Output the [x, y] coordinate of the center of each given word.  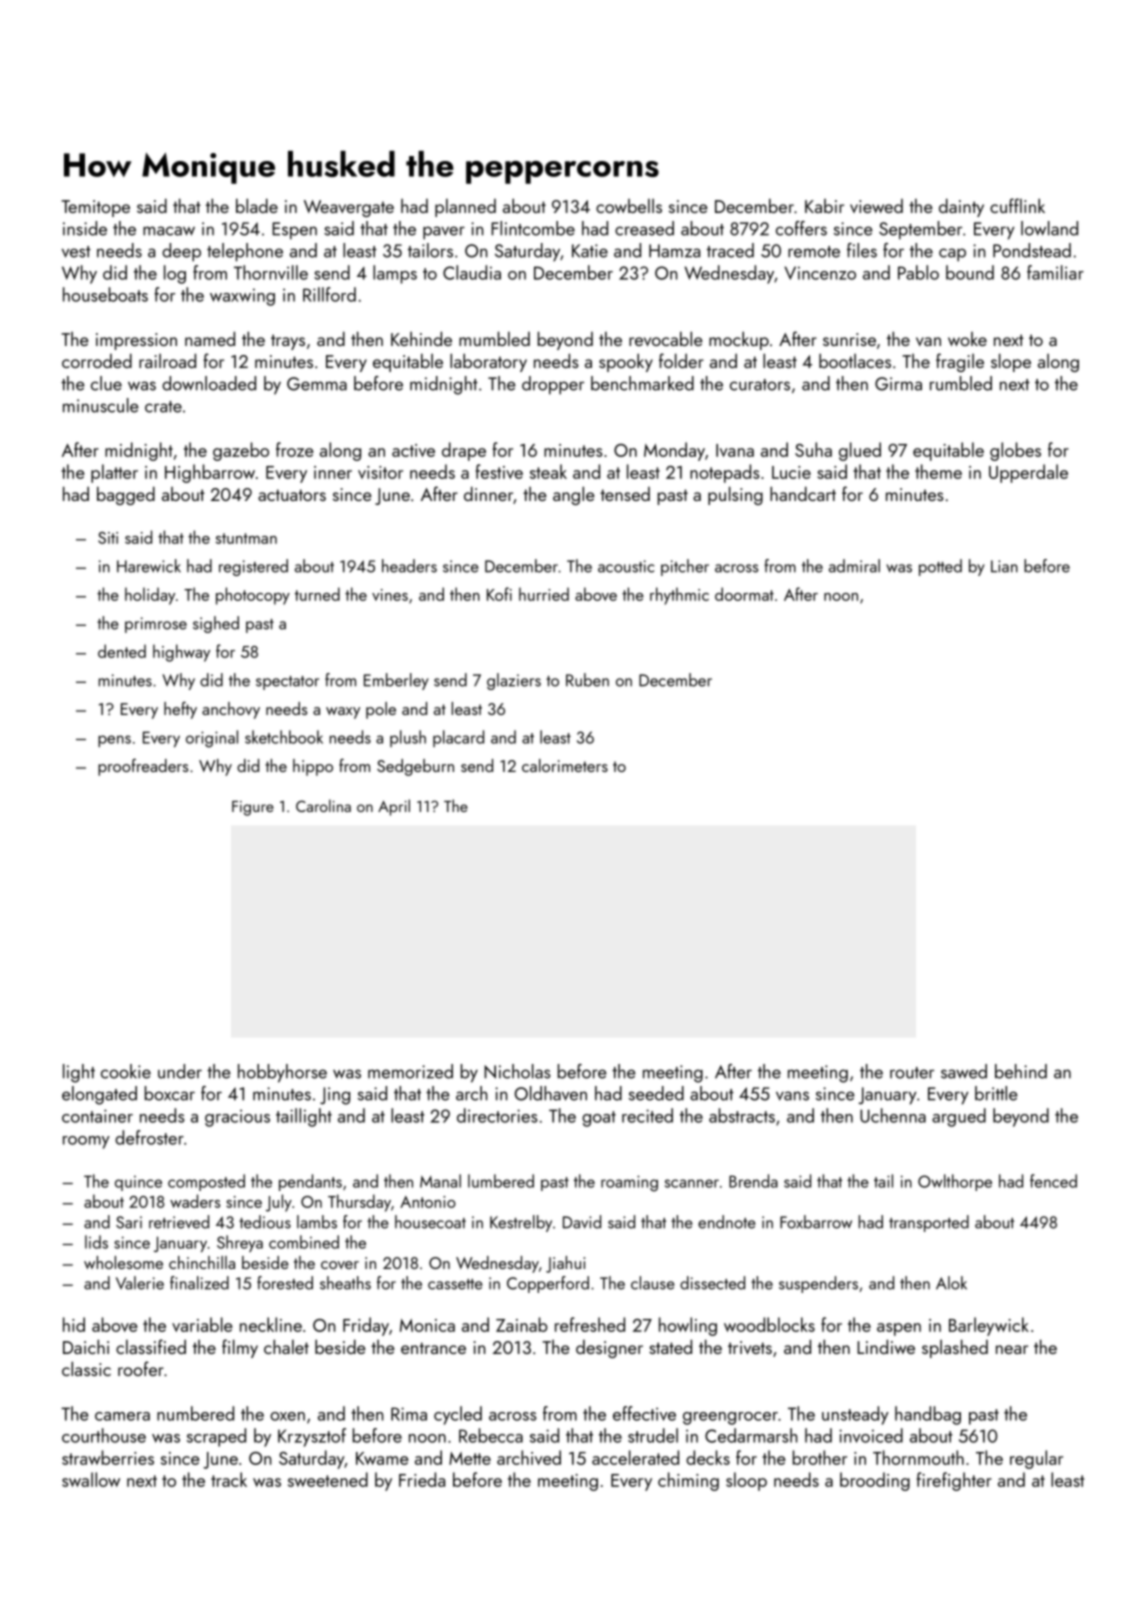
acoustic [626, 566]
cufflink [1017, 205]
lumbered [501, 1181]
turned [317, 594]
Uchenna [893, 1115]
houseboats [105, 294]
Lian [1004, 566]
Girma [898, 384]
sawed [964, 1071]
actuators [292, 495]
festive [499, 471]
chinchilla [202, 1262]
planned [465, 208]
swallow [91, 1479]
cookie [126, 1071]
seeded [656, 1093]
